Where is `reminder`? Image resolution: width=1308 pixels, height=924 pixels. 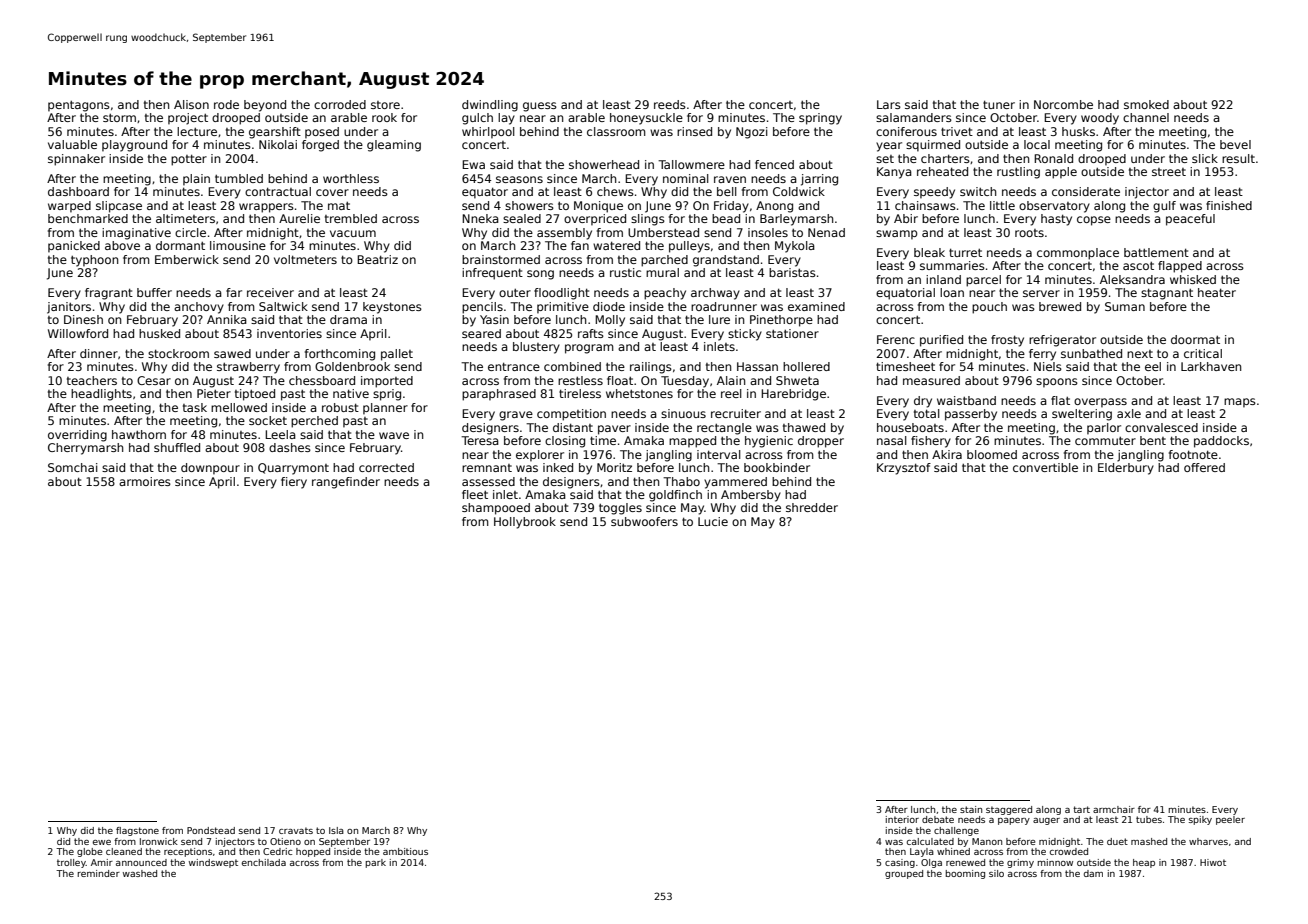 reminder is located at coordinates (98, 873).
